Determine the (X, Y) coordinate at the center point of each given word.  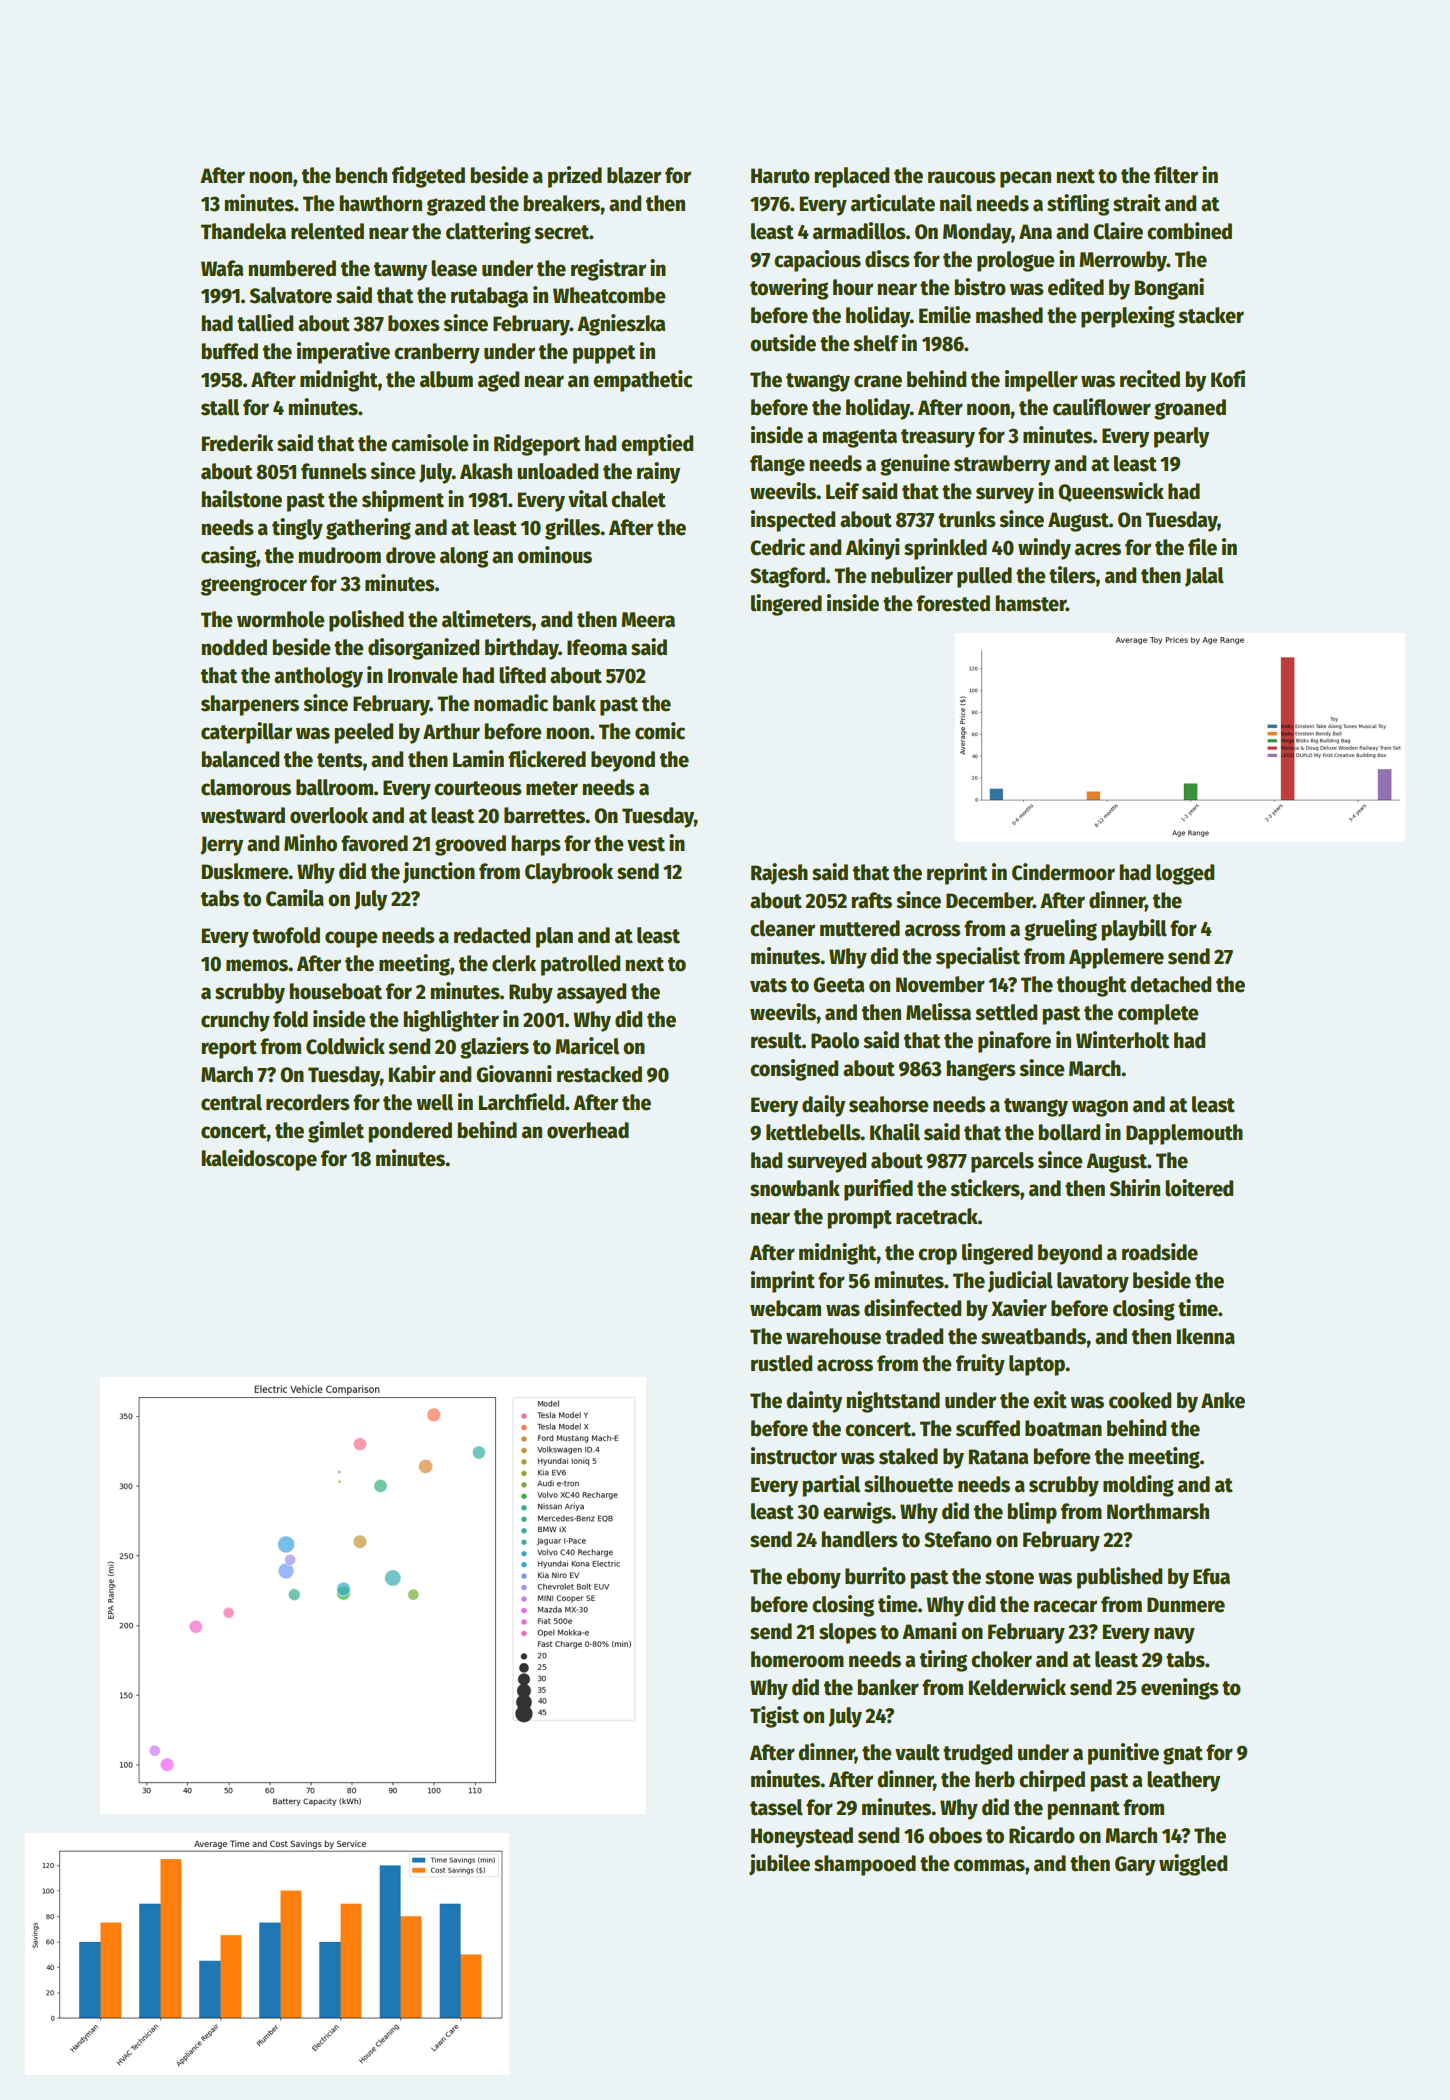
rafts (871, 900)
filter (1176, 175)
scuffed (988, 1428)
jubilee (779, 1865)
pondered (410, 1132)
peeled (363, 733)
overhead (588, 1130)
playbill (1134, 930)
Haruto (780, 176)
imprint (783, 1282)
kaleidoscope (259, 1160)
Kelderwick (1017, 1687)
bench (361, 175)
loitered (1199, 1188)
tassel (776, 1807)
